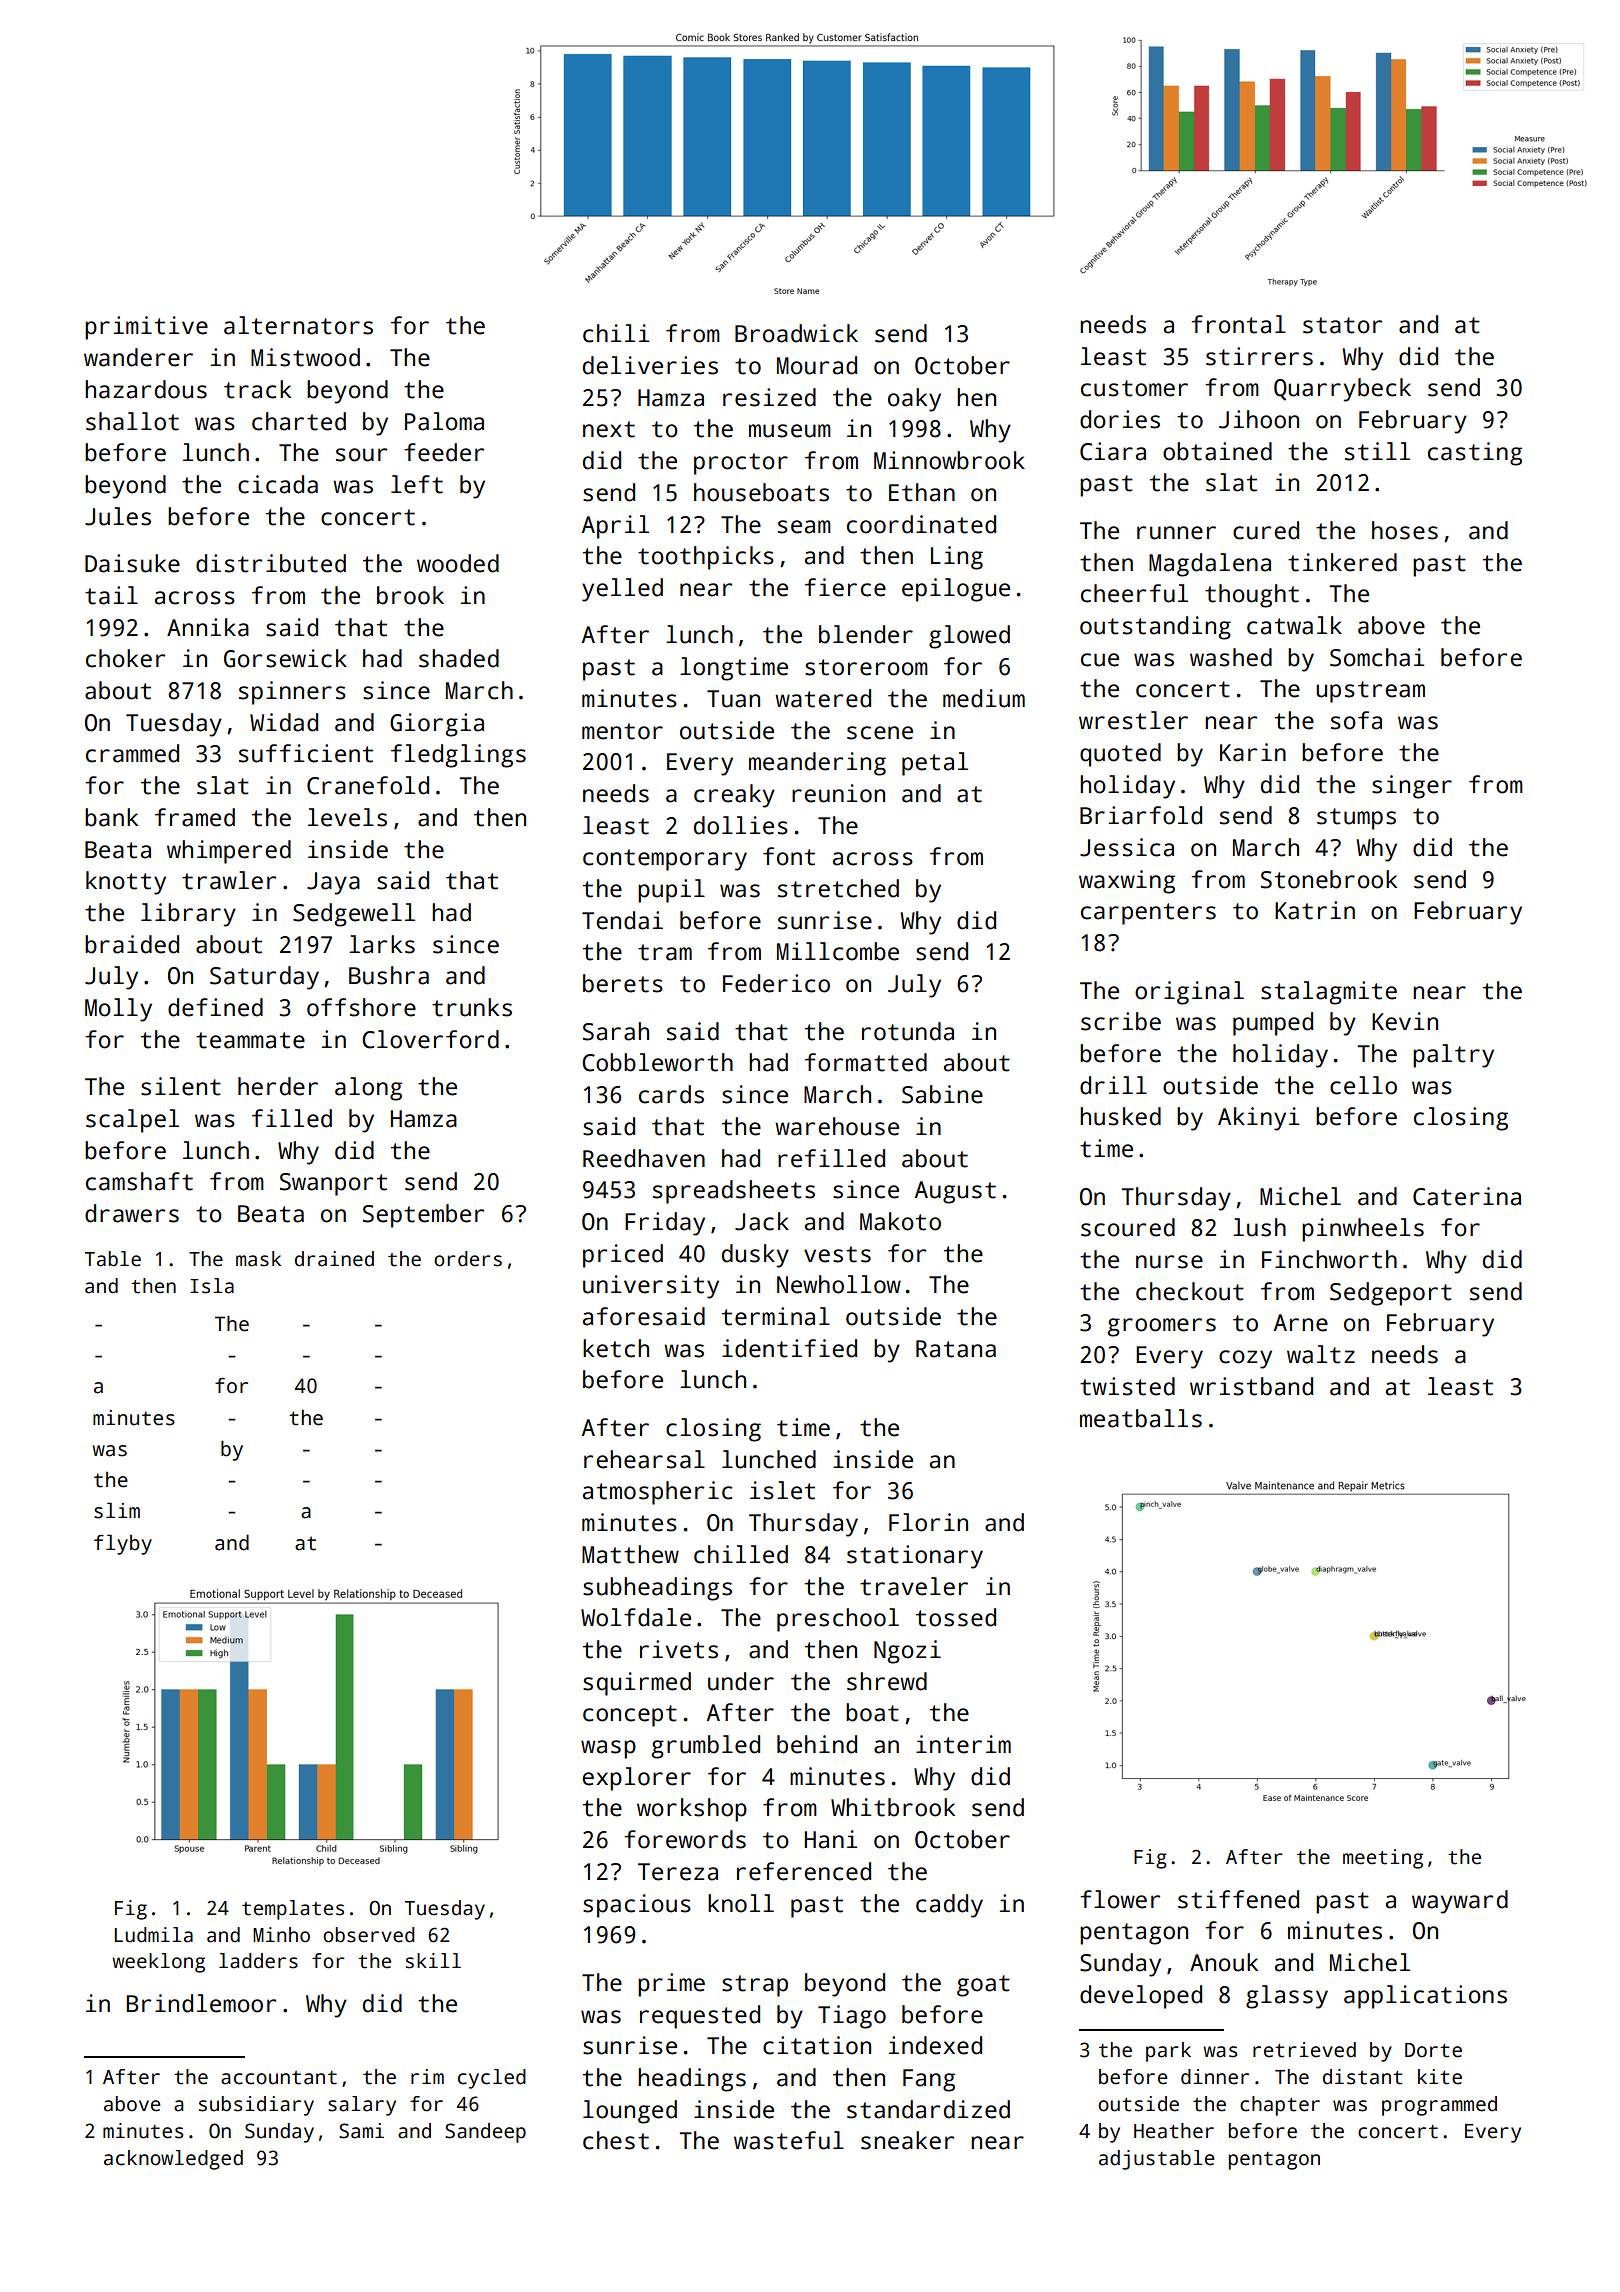 The height and width of the page is (2292, 1620). Describe the element at coordinates (1342, 390) in the page. I see `Quarrybeck` at that location.
